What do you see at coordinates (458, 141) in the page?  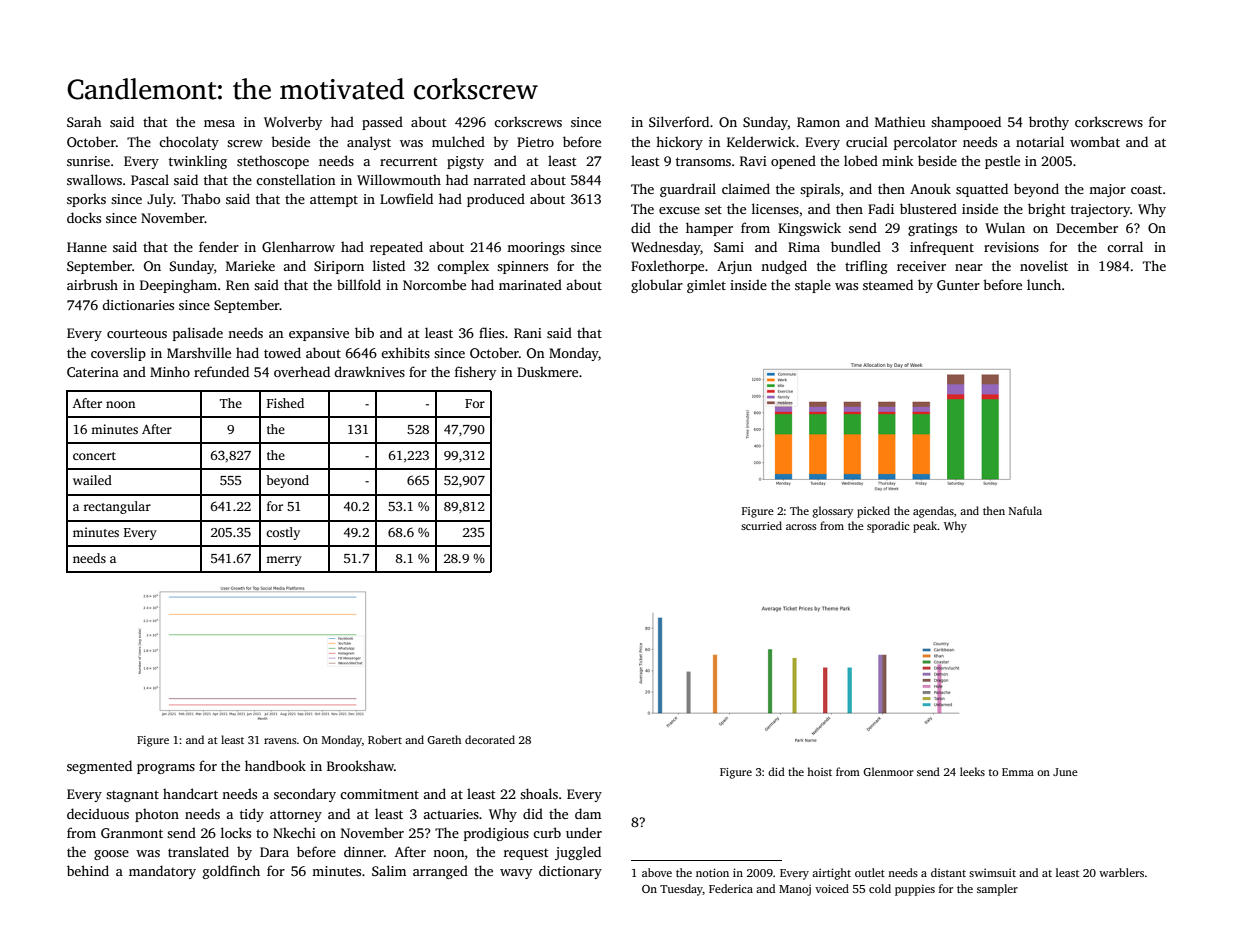 I see `mulched` at bounding box center [458, 141].
